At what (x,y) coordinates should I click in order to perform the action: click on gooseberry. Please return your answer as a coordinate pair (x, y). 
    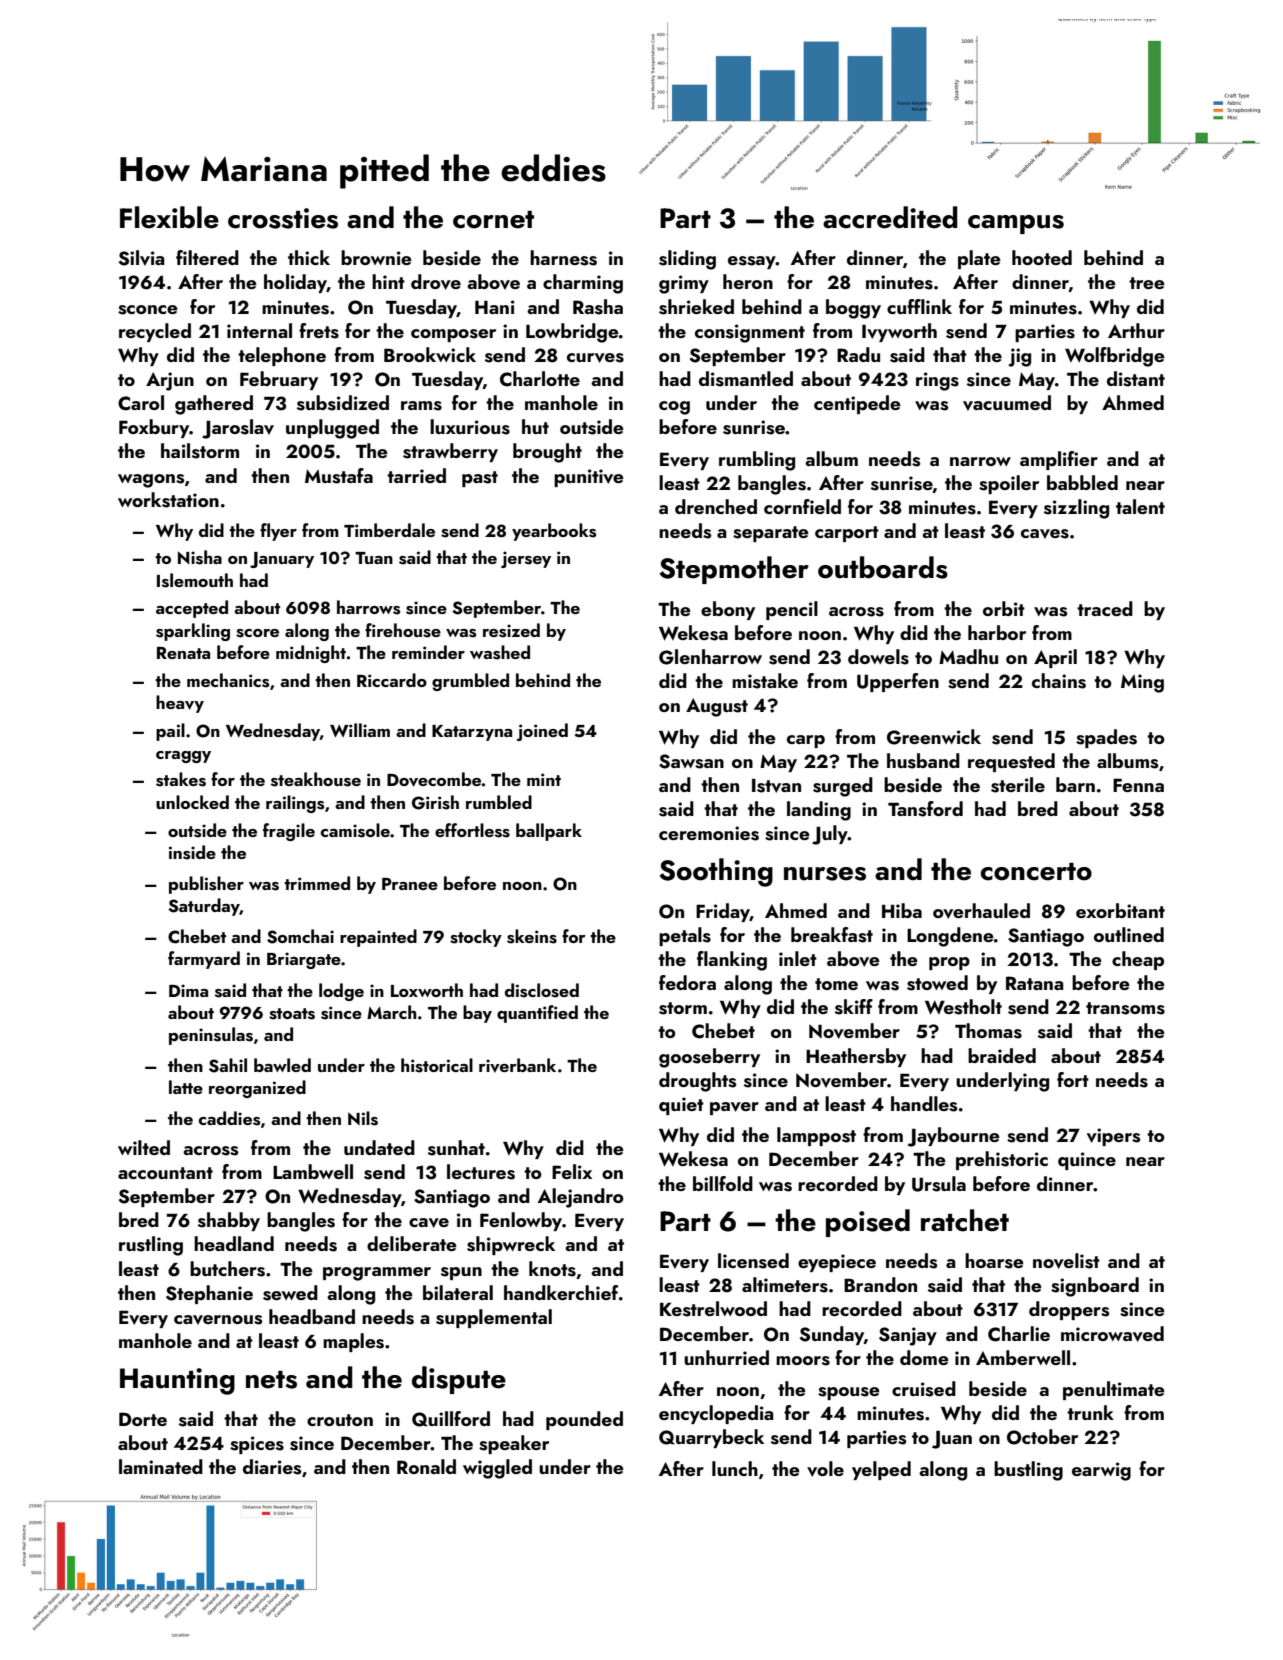
    Looking at the image, I should click on (709, 1058).
